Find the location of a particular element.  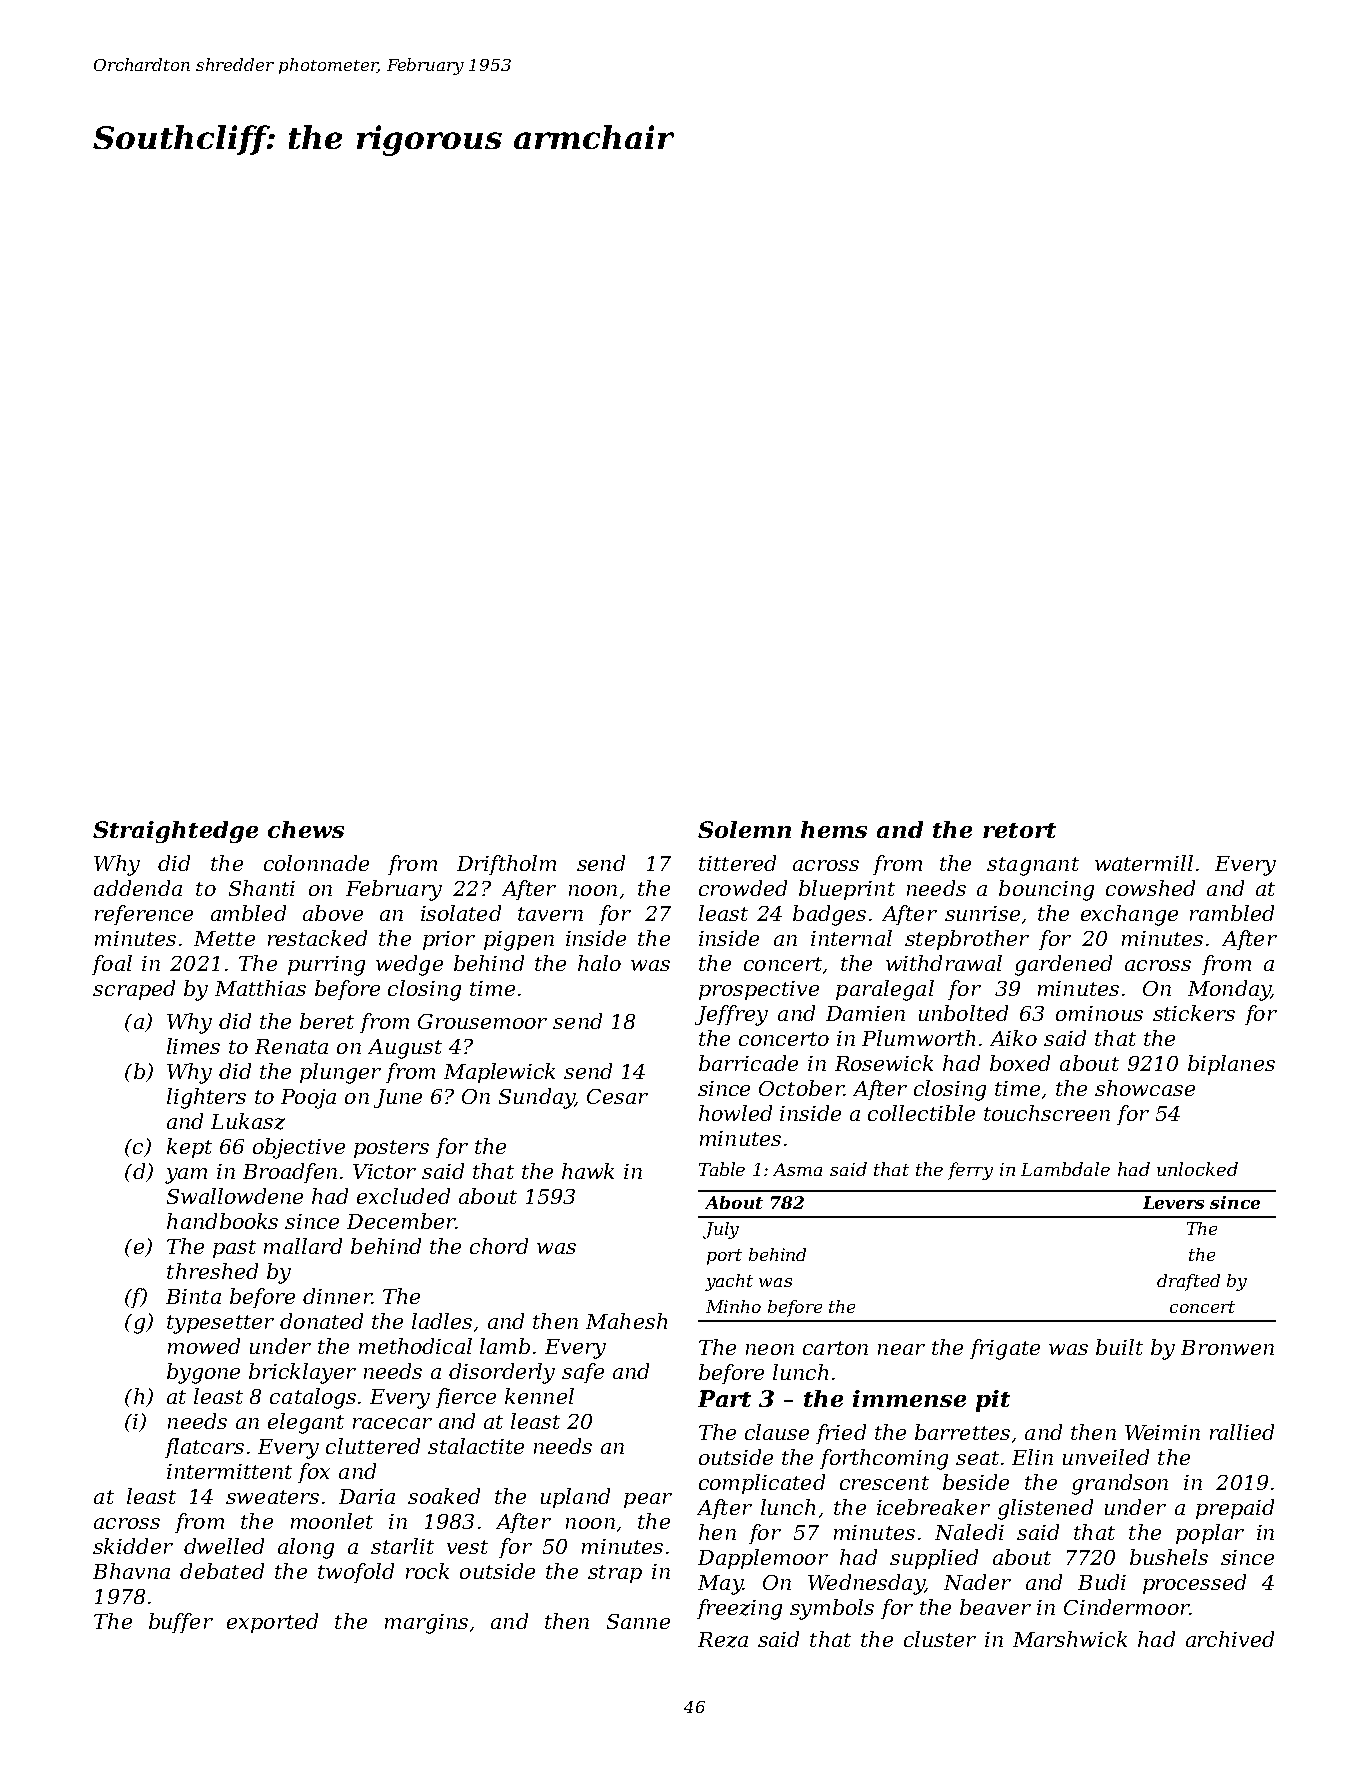

Budi is located at coordinates (1102, 1582).
